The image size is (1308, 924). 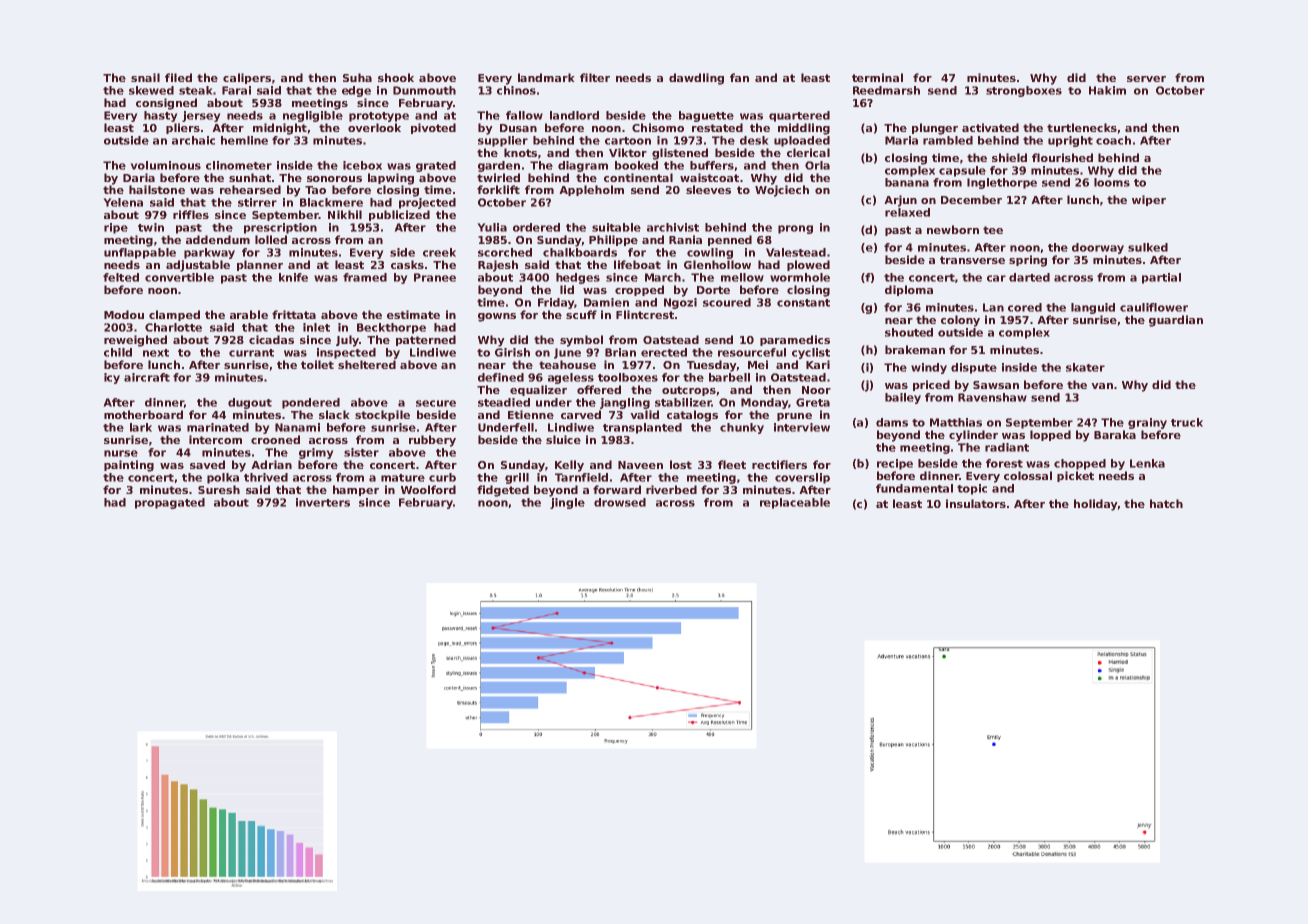 I want to click on rehearsed, so click(x=250, y=189).
